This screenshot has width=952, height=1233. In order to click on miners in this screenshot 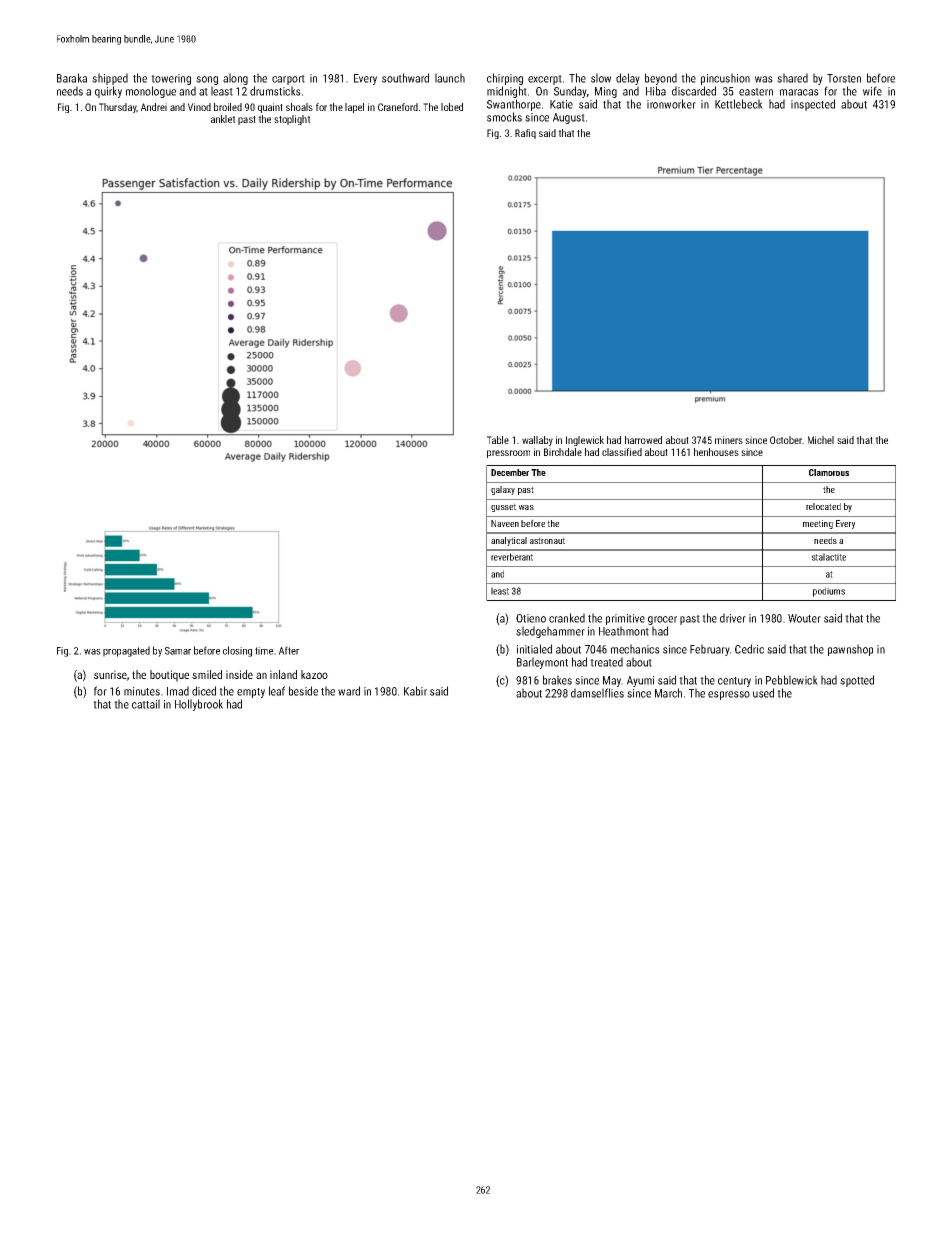, I will do `click(729, 440)`.
